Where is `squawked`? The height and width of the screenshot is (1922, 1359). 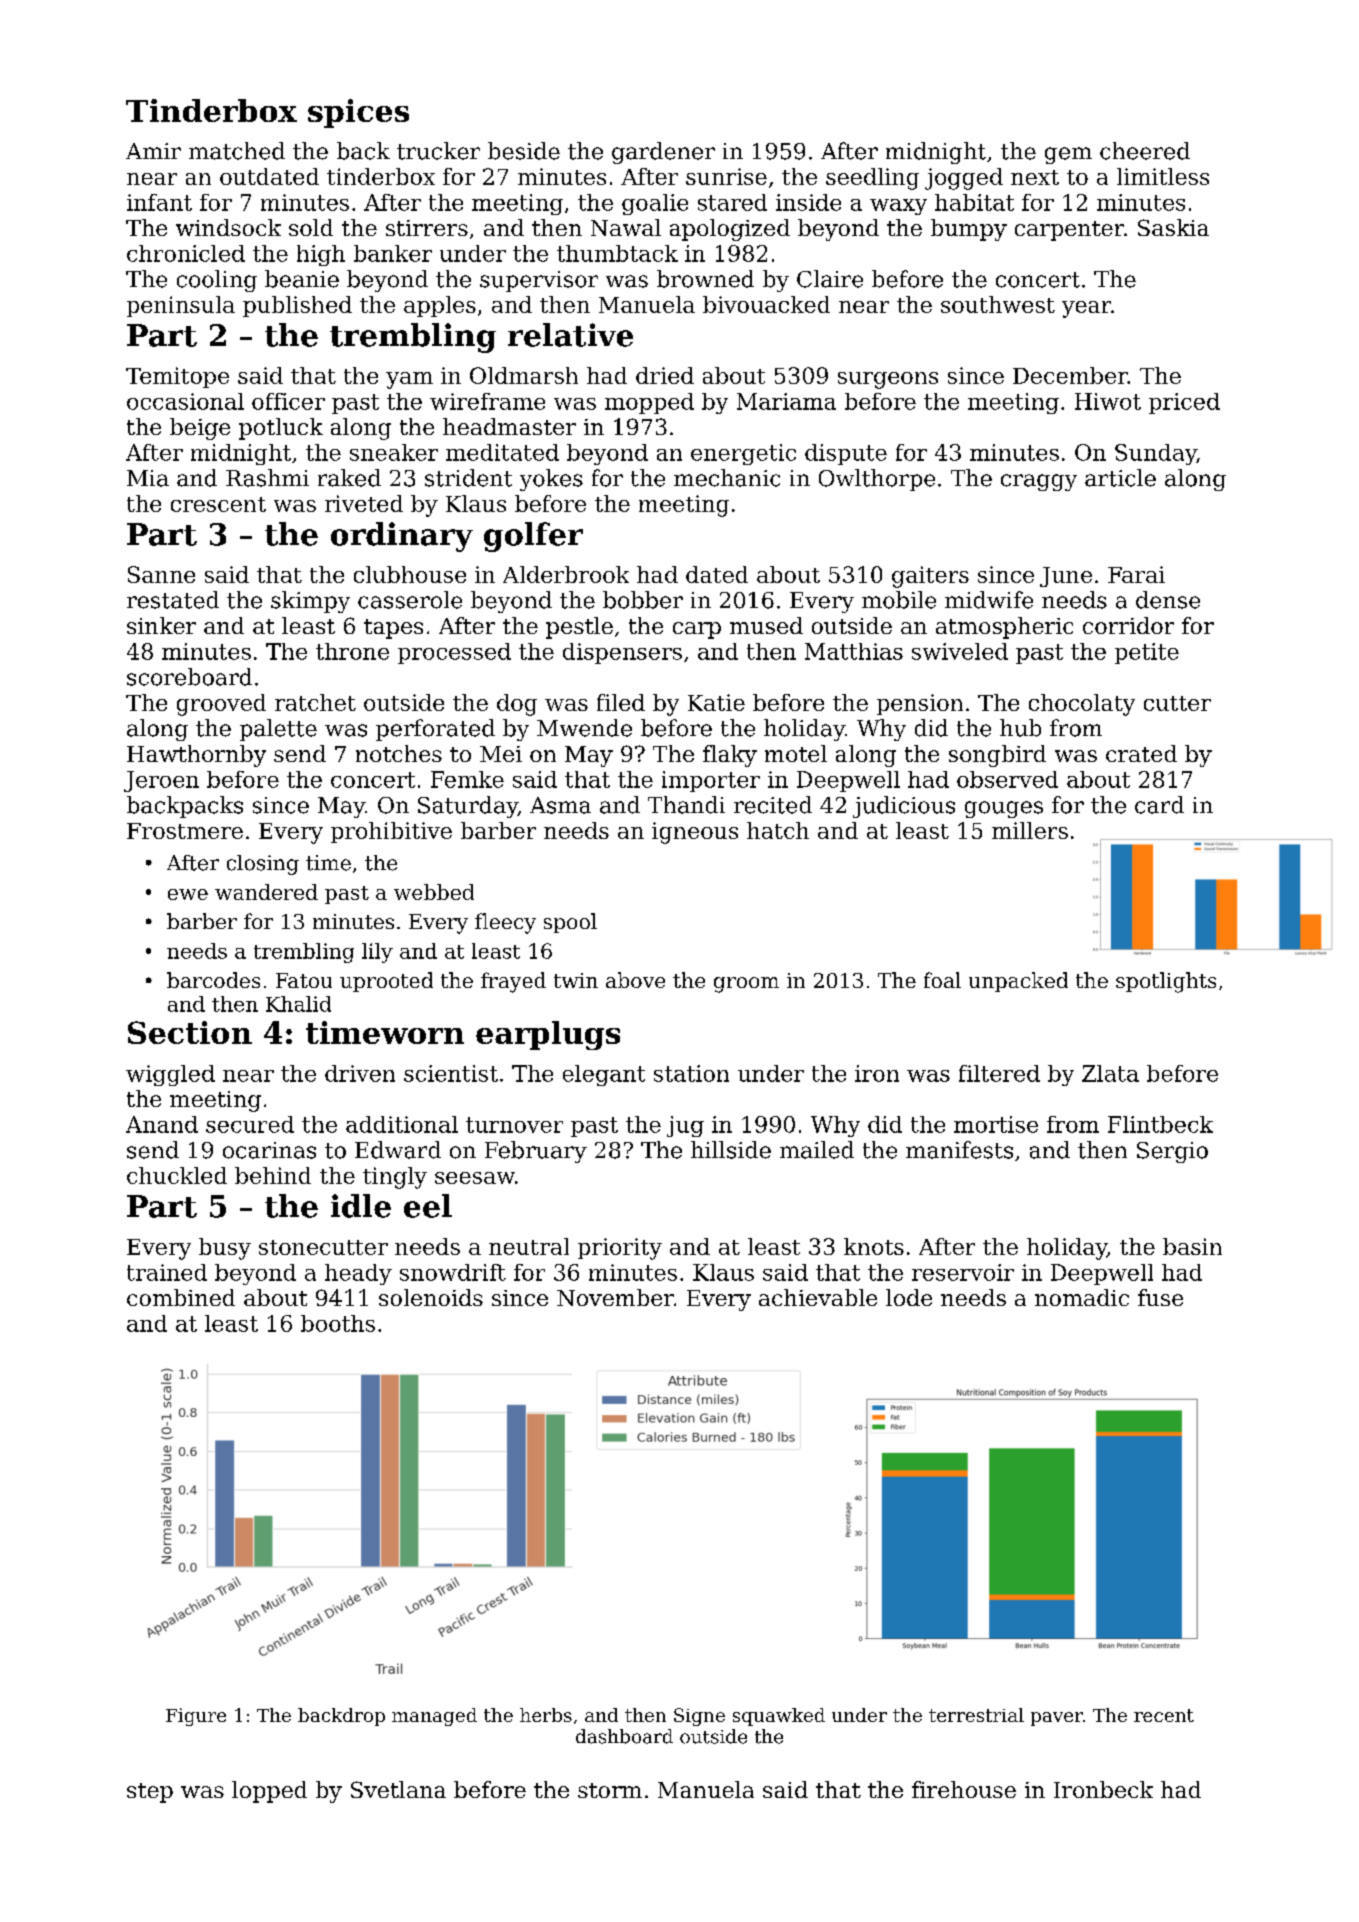 squawked is located at coordinates (779, 1717).
